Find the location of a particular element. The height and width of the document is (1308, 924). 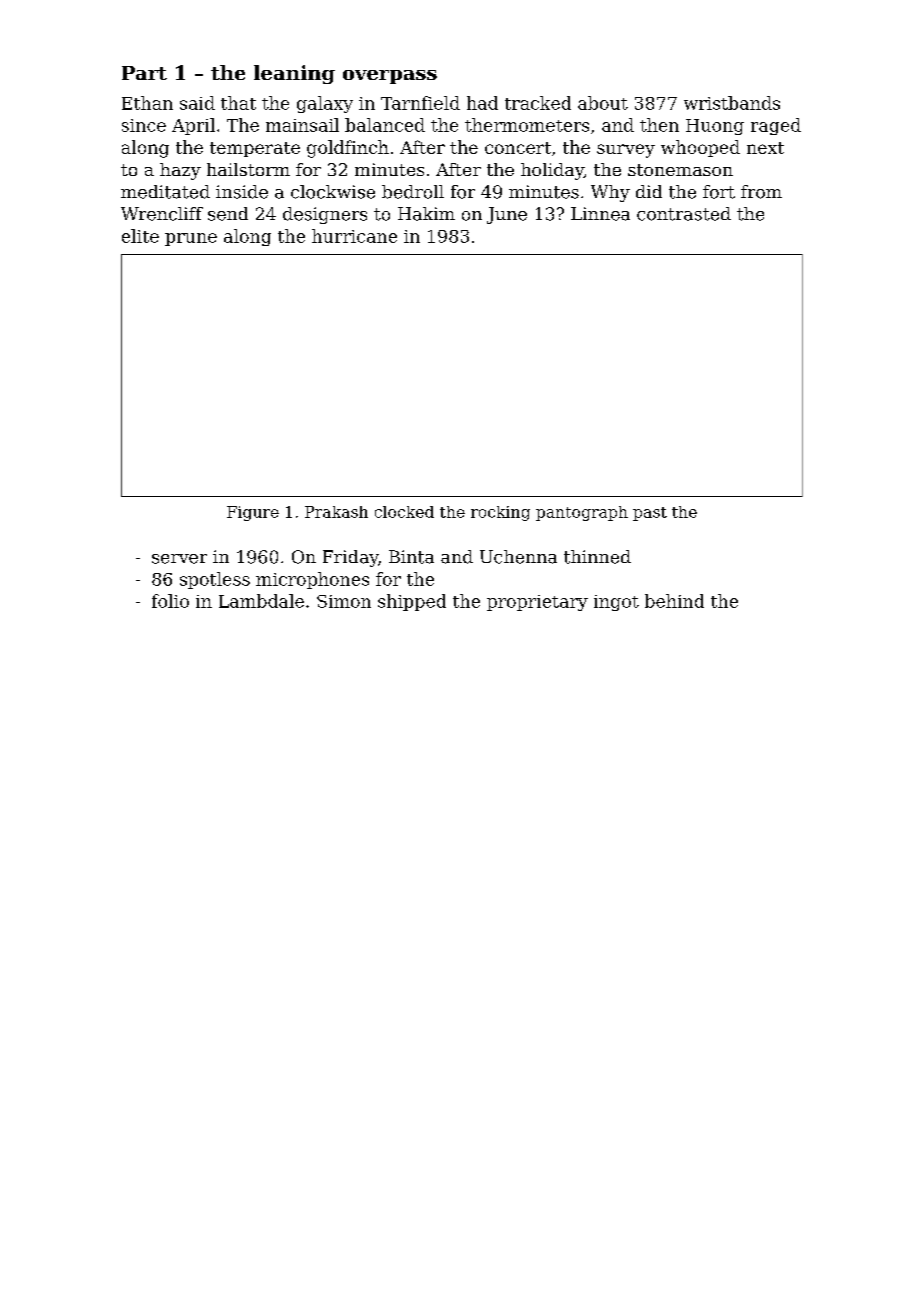

overpass is located at coordinates (390, 77).
